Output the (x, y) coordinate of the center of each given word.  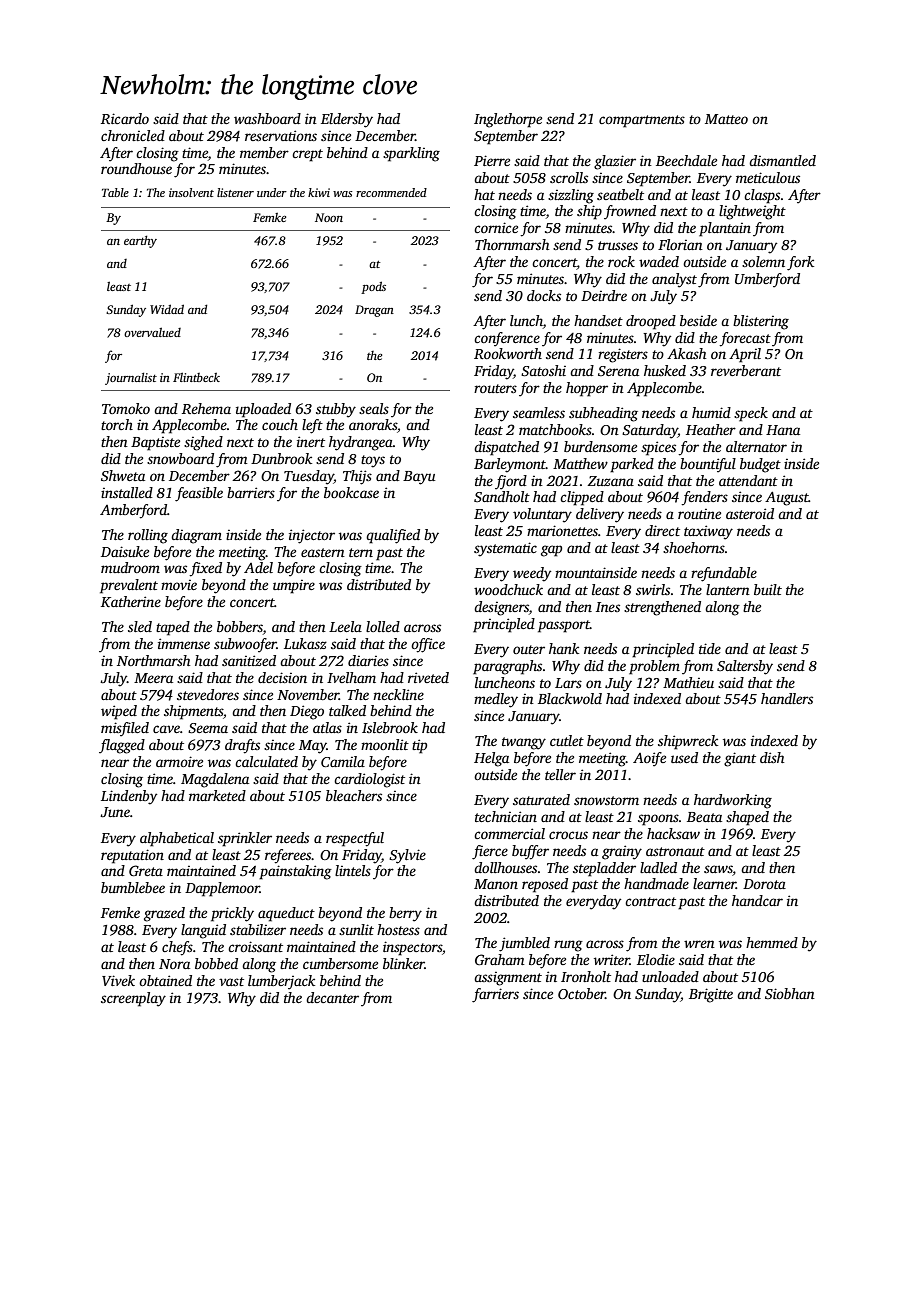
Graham (499, 959)
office (428, 645)
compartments (642, 121)
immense (184, 643)
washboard (267, 118)
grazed (164, 914)
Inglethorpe (508, 120)
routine (699, 514)
